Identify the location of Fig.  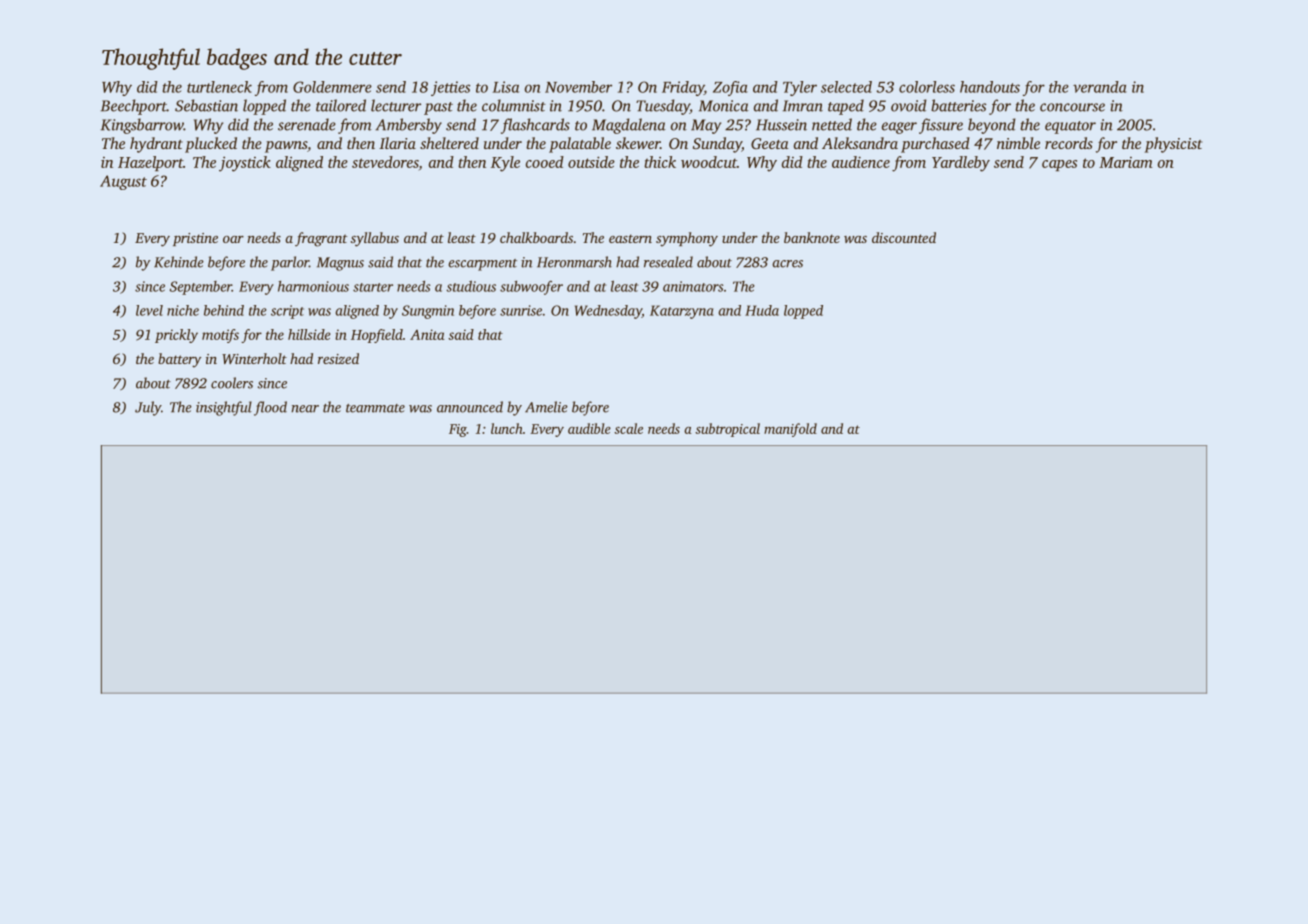
(458, 430).
